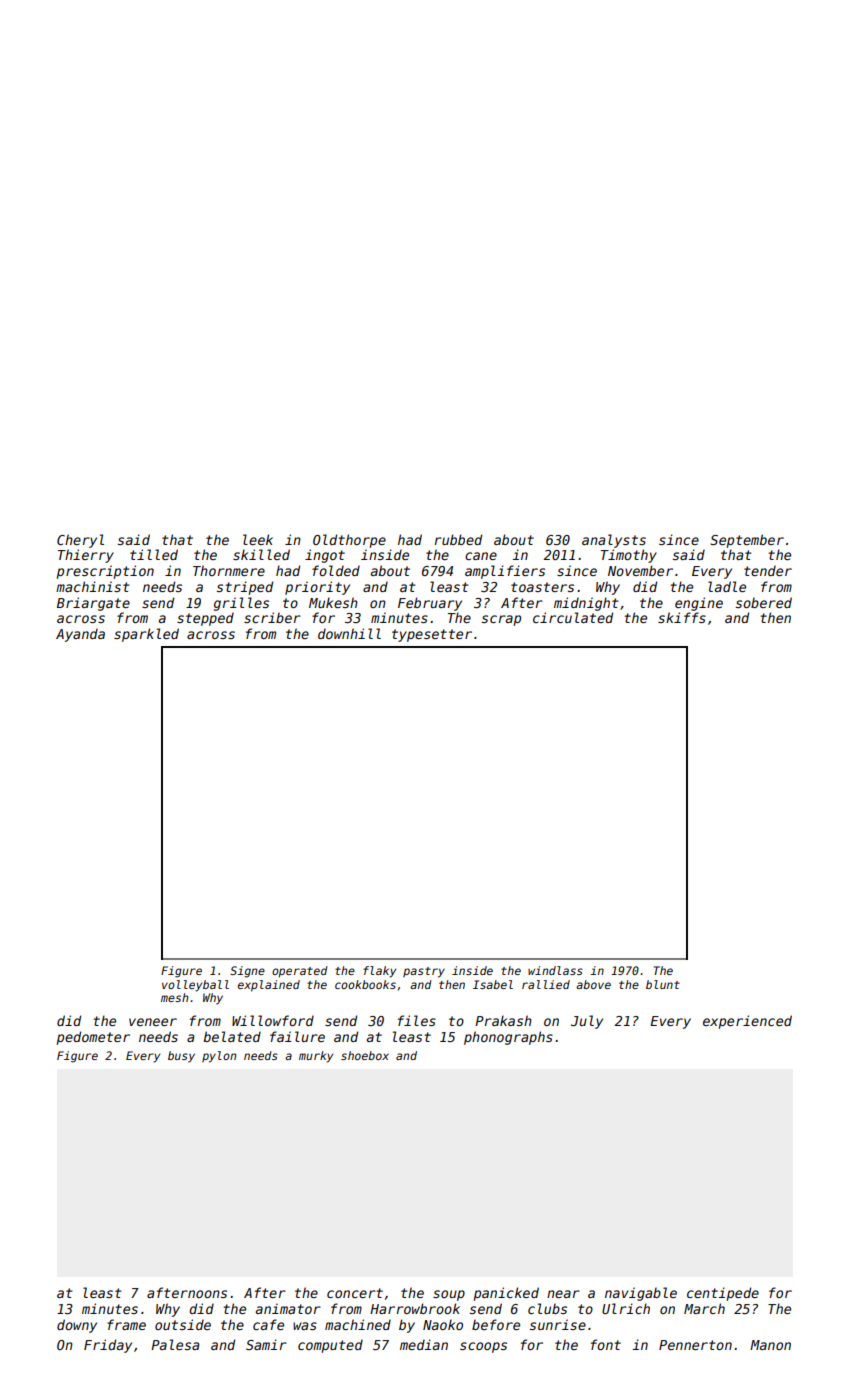  Describe the element at coordinates (272, 617) in the screenshot. I see `scriber` at that location.
